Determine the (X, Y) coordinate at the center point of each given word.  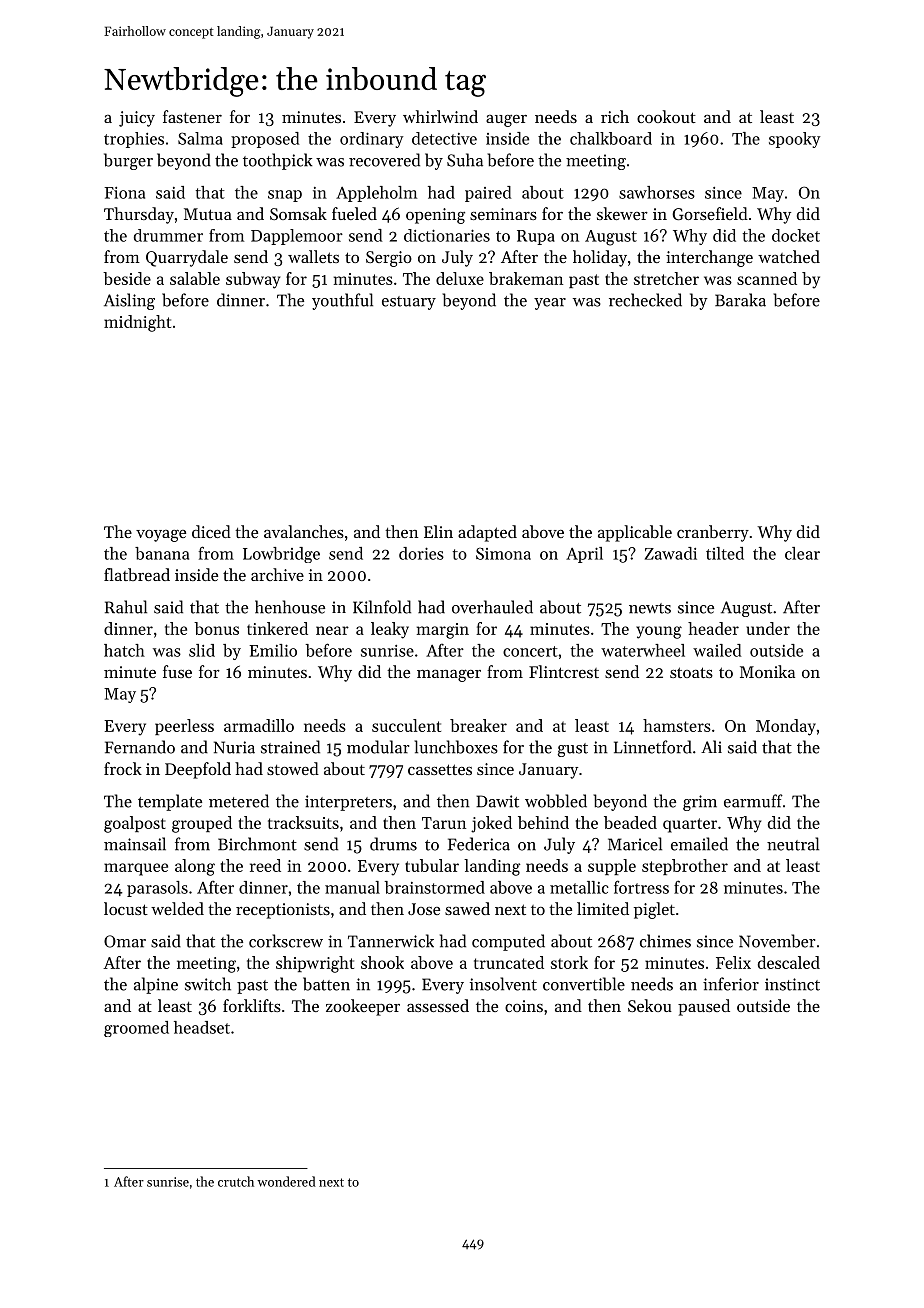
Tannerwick (391, 941)
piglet (654, 910)
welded (177, 908)
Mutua (208, 214)
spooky (794, 140)
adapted (487, 533)
